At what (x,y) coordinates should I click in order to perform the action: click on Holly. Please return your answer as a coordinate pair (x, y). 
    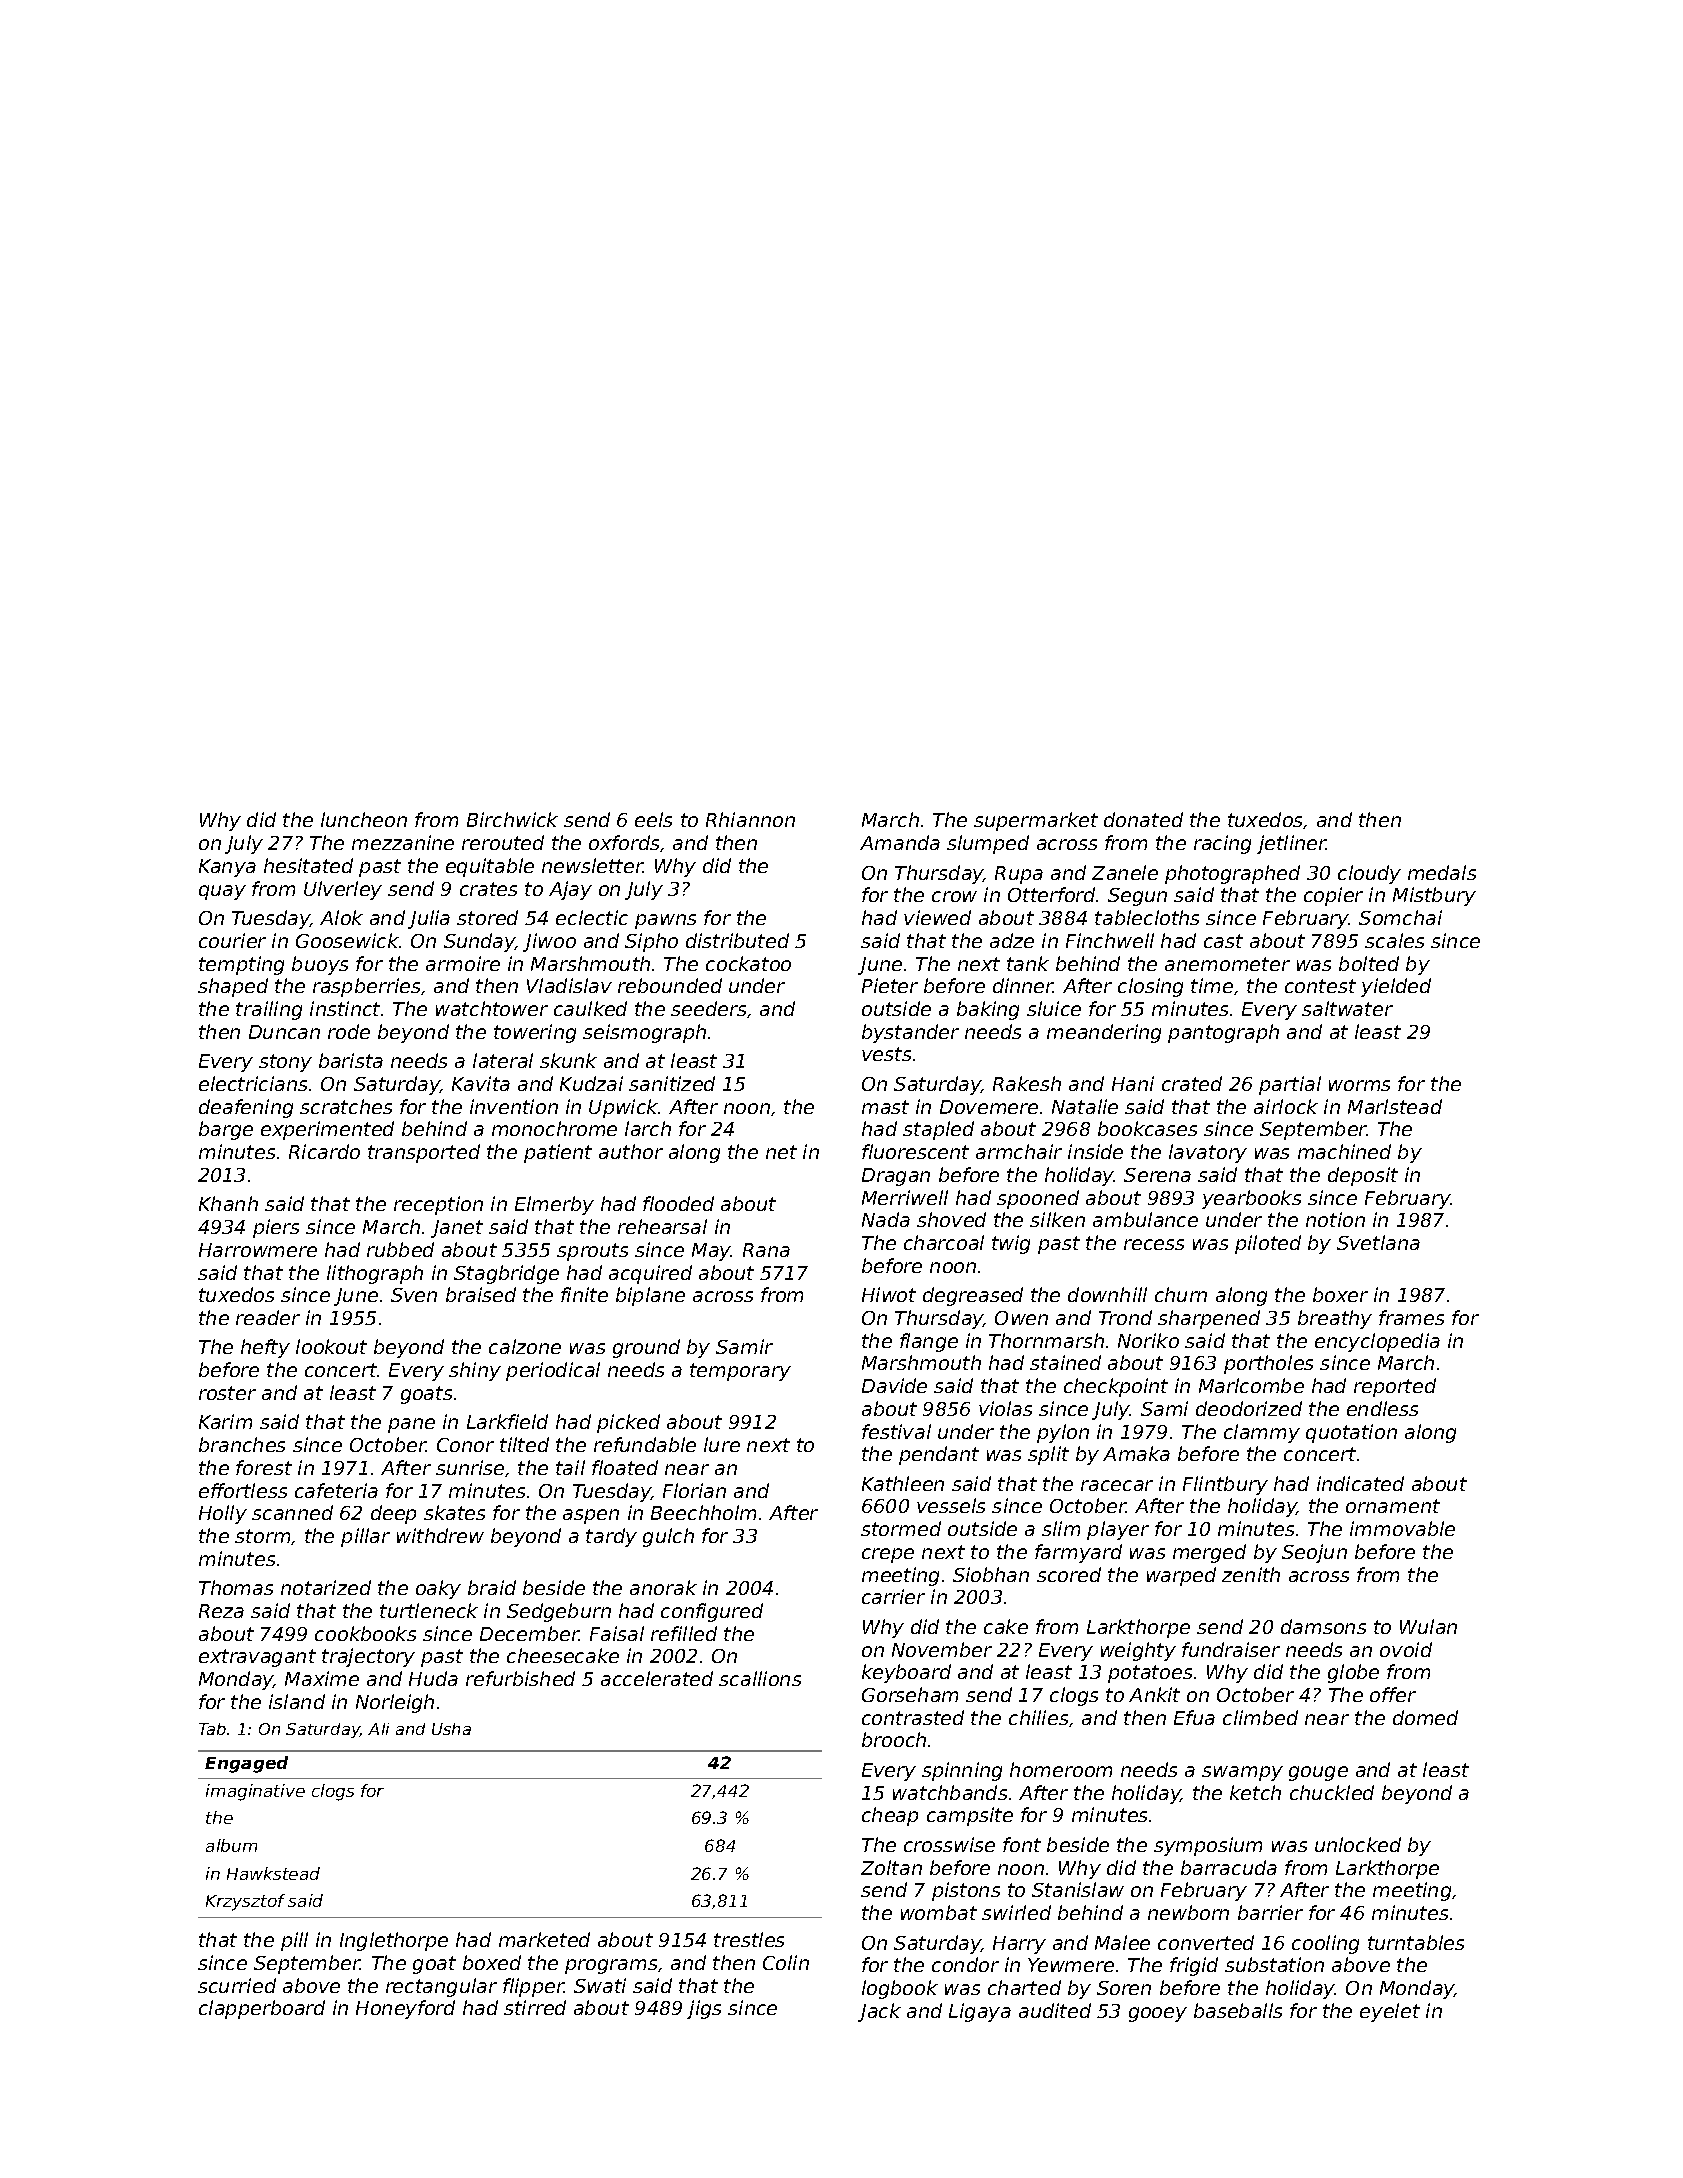
    Looking at the image, I should click on (223, 1514).
